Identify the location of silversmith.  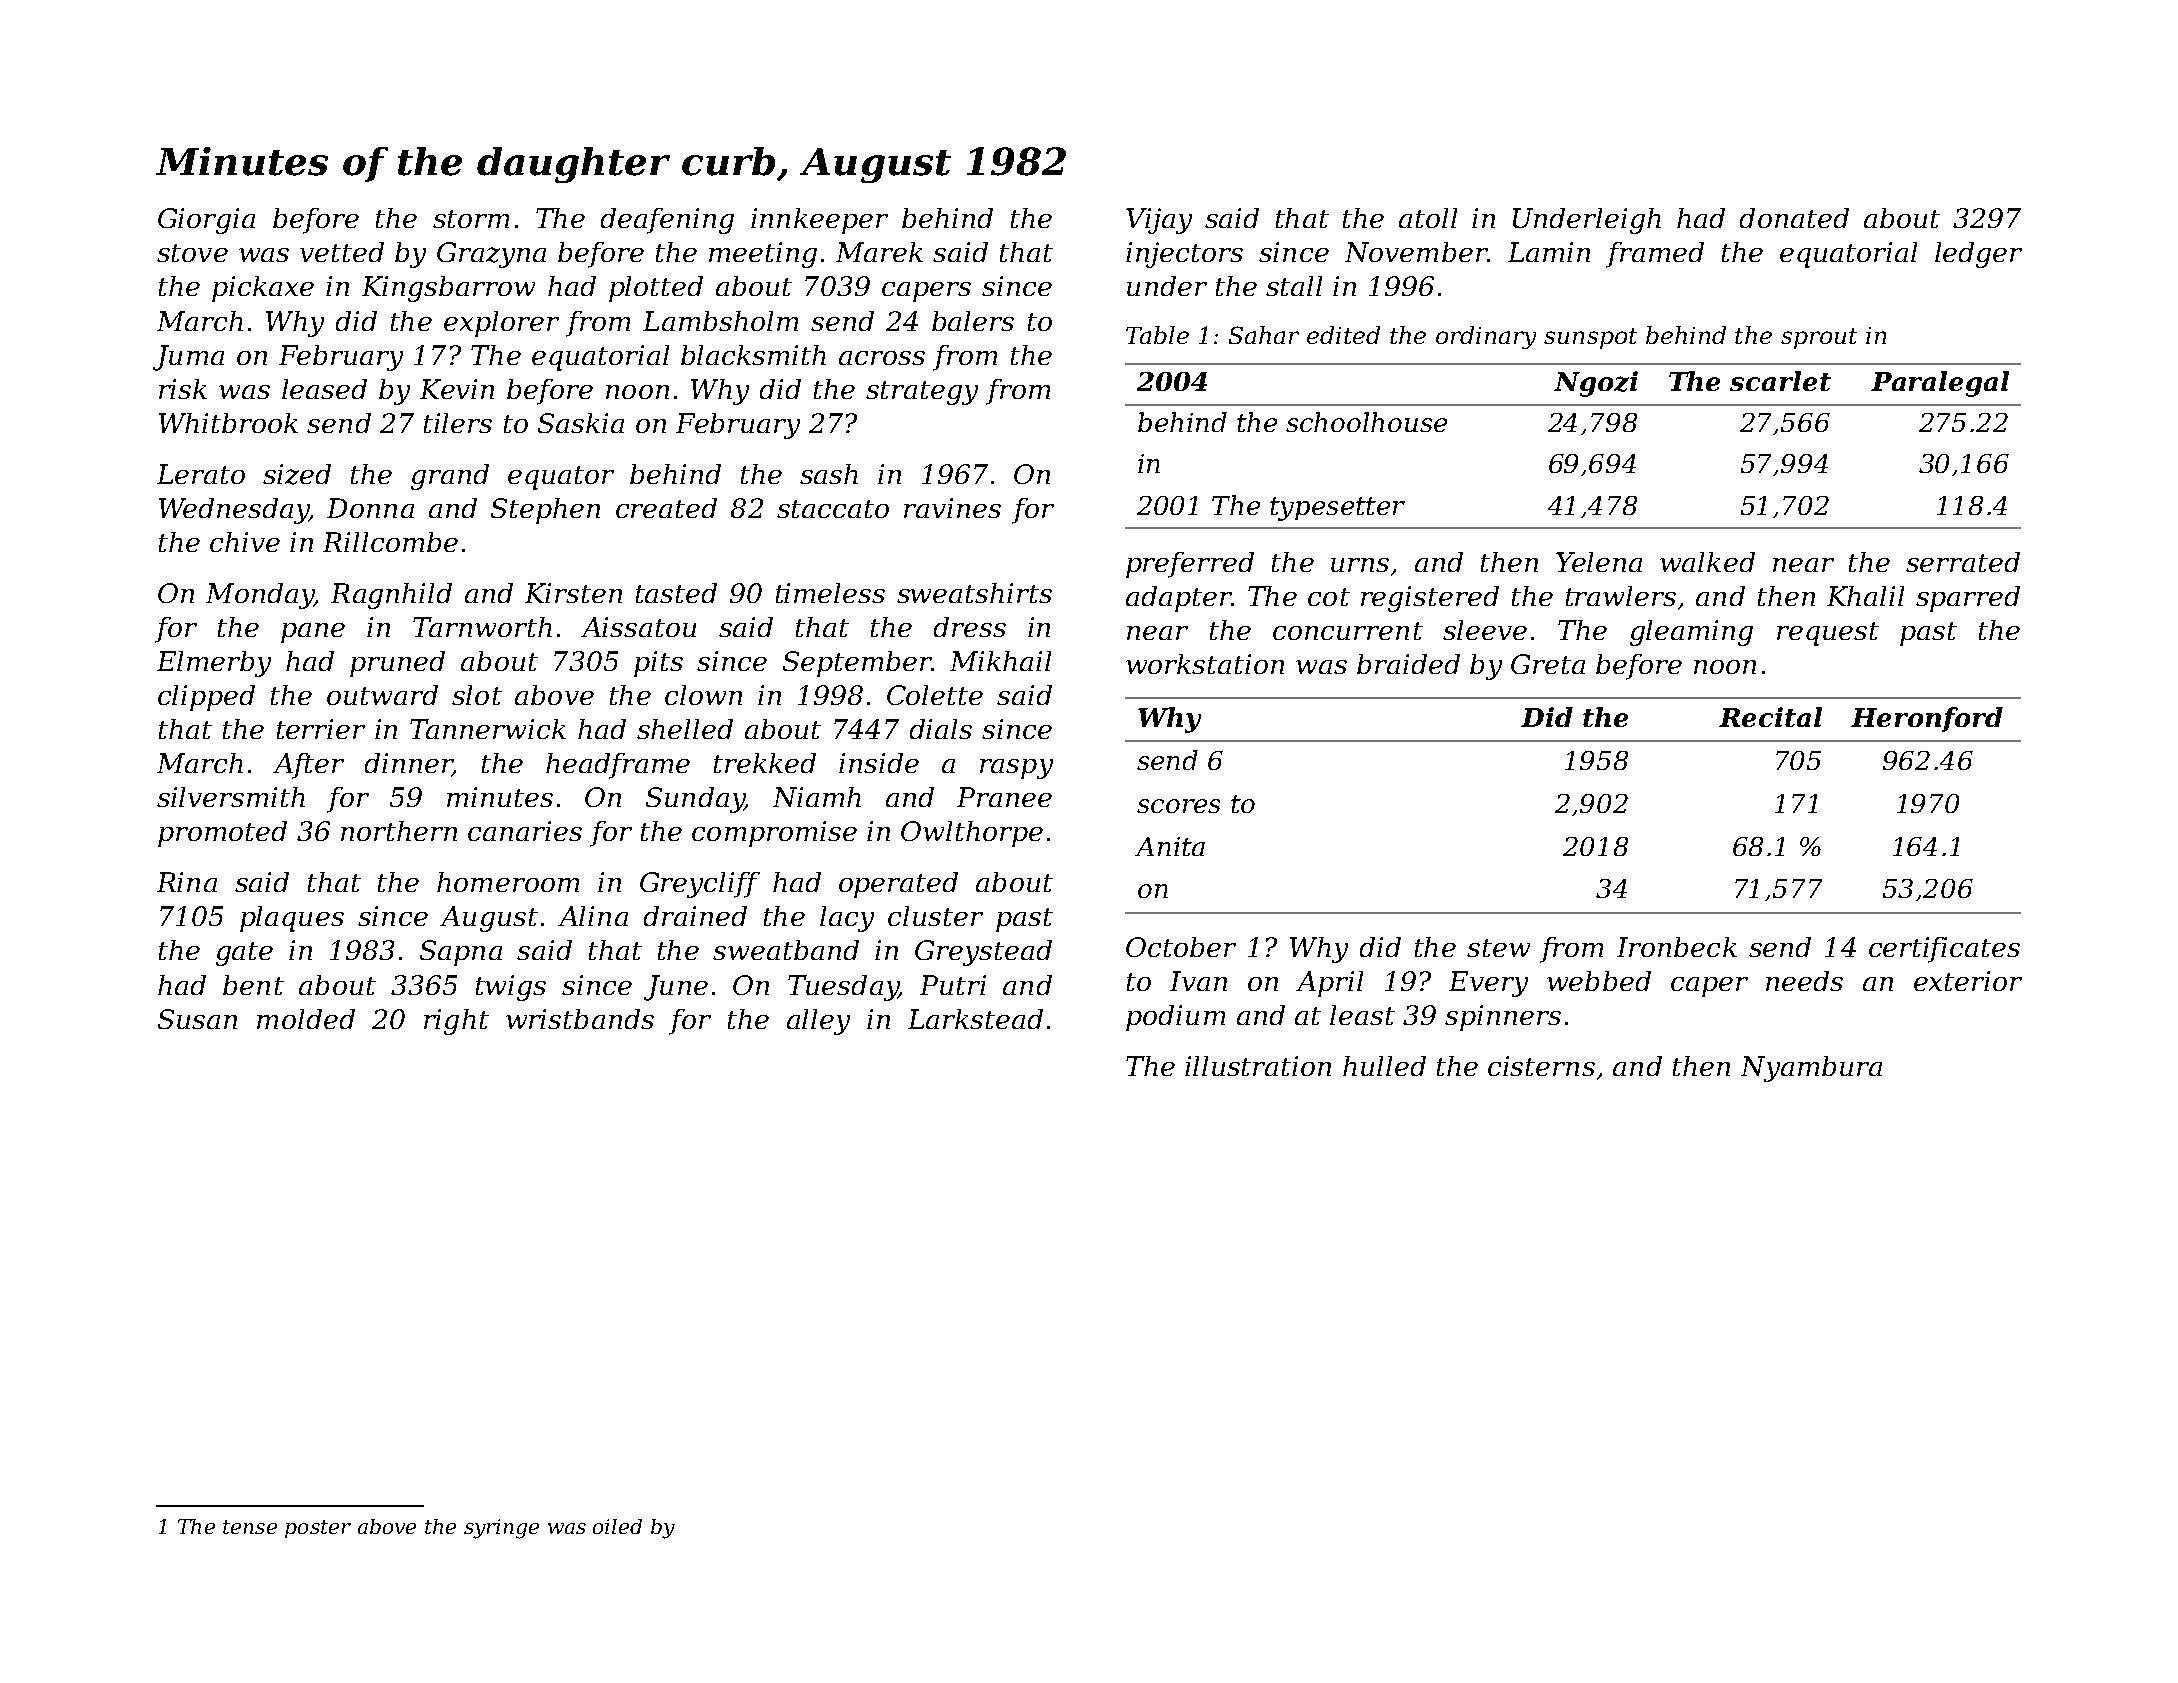
(231, 797).
